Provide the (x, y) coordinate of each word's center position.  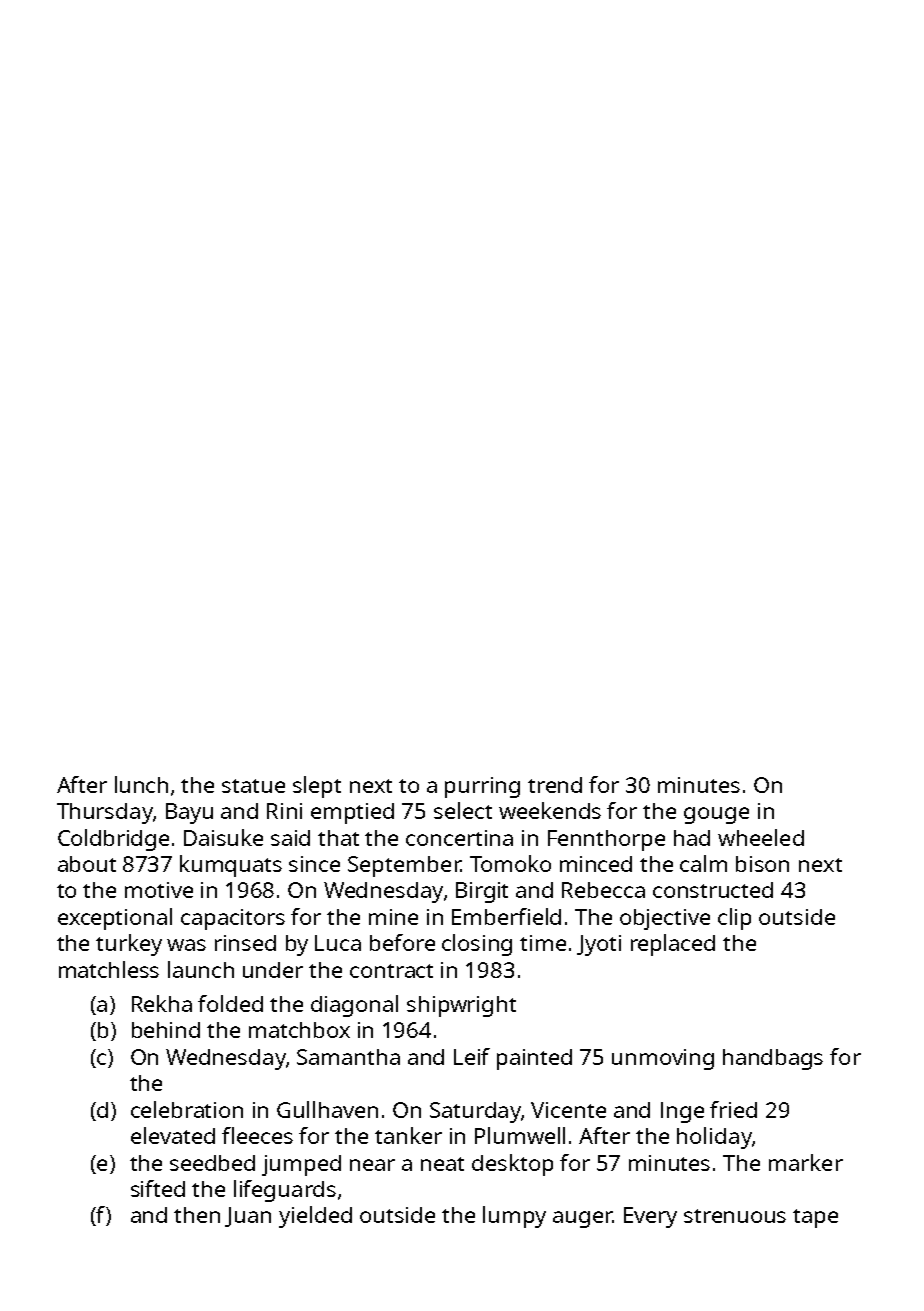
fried (733, 1109)
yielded (315, 1217)
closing (477, 945)
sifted (158, 1188)
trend (555, 785)
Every (650, 1217)
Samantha (348, 1057)
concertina (459, 838)
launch (201, 969)
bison (762, 864)
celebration (187, 1109)
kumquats (231, 866)
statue (253, 786)
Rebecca (603, 890)
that (338, 838)
